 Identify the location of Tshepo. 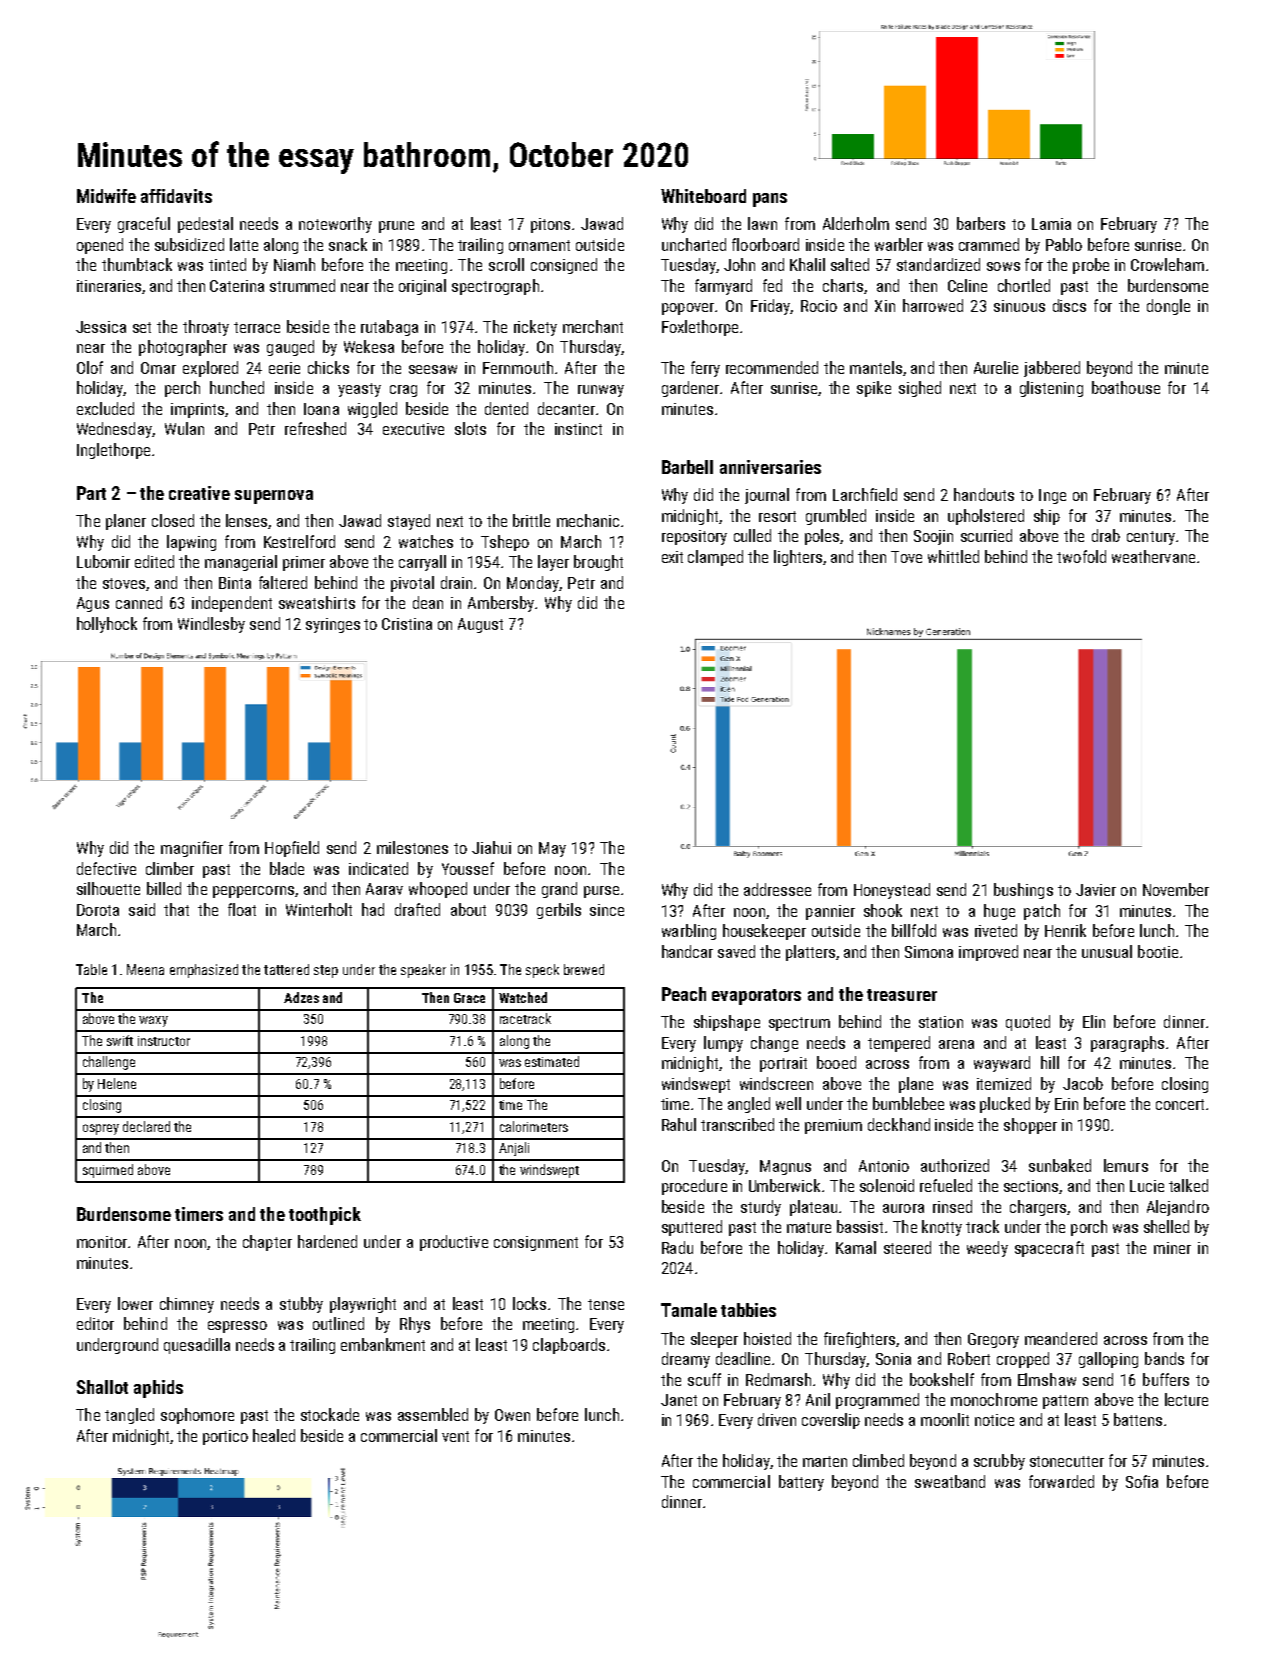
(505, 543).
